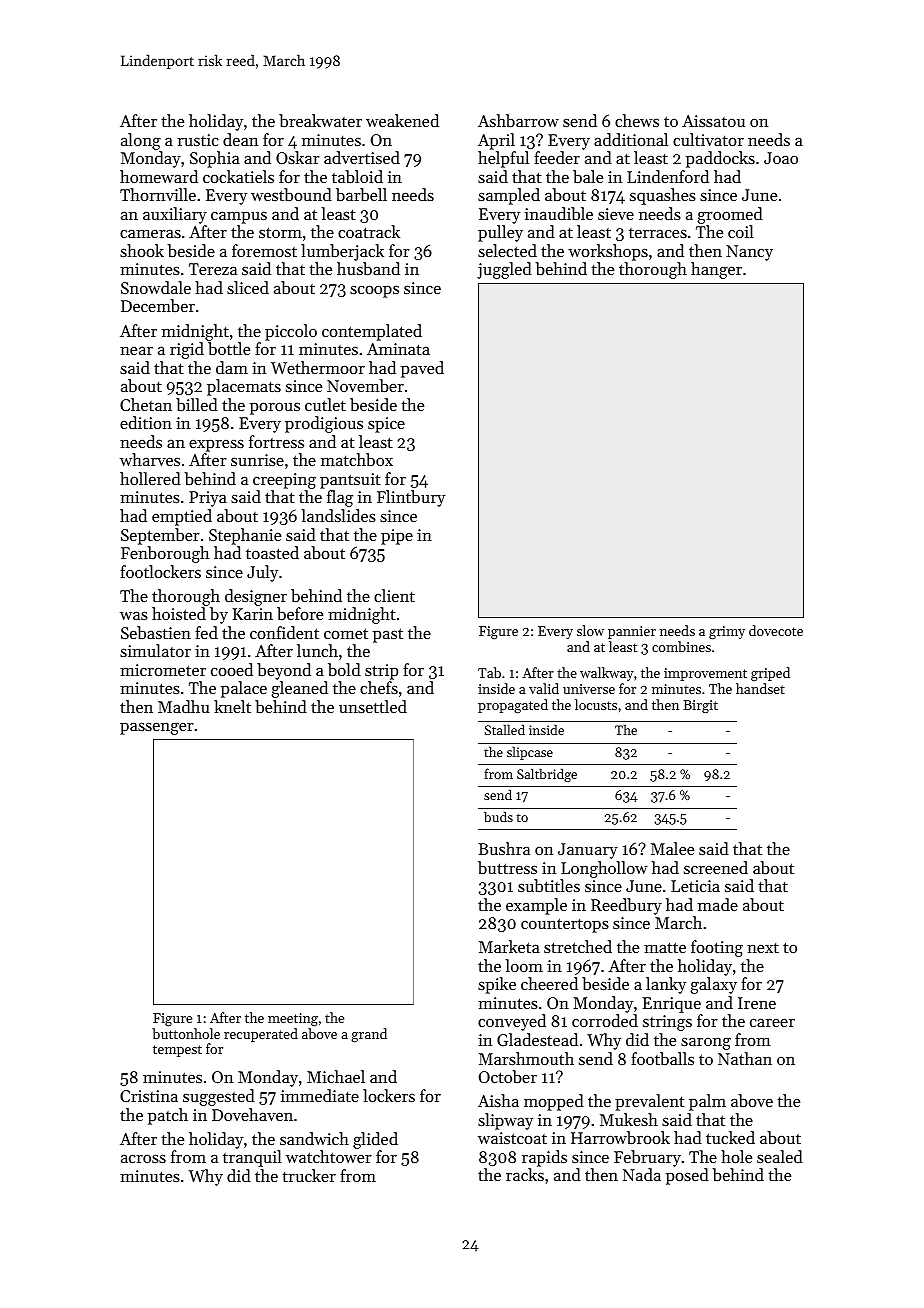 This screenshot has width=924, height=1308. I want to click on fortress, so click(276, 441).
